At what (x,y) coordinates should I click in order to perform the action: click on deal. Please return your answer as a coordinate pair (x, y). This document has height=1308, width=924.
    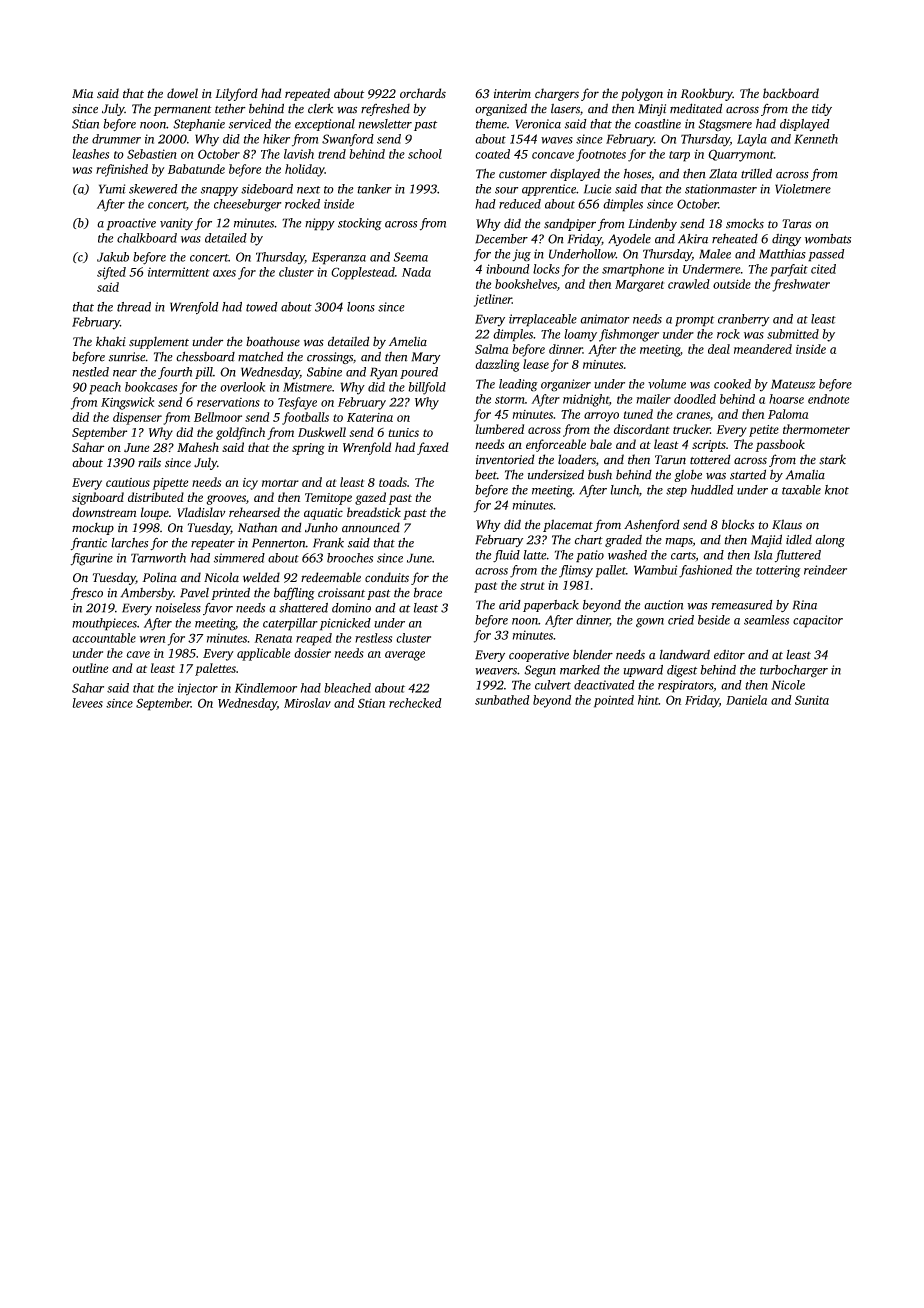
    Looking at the image, I should click on (719, 349).
